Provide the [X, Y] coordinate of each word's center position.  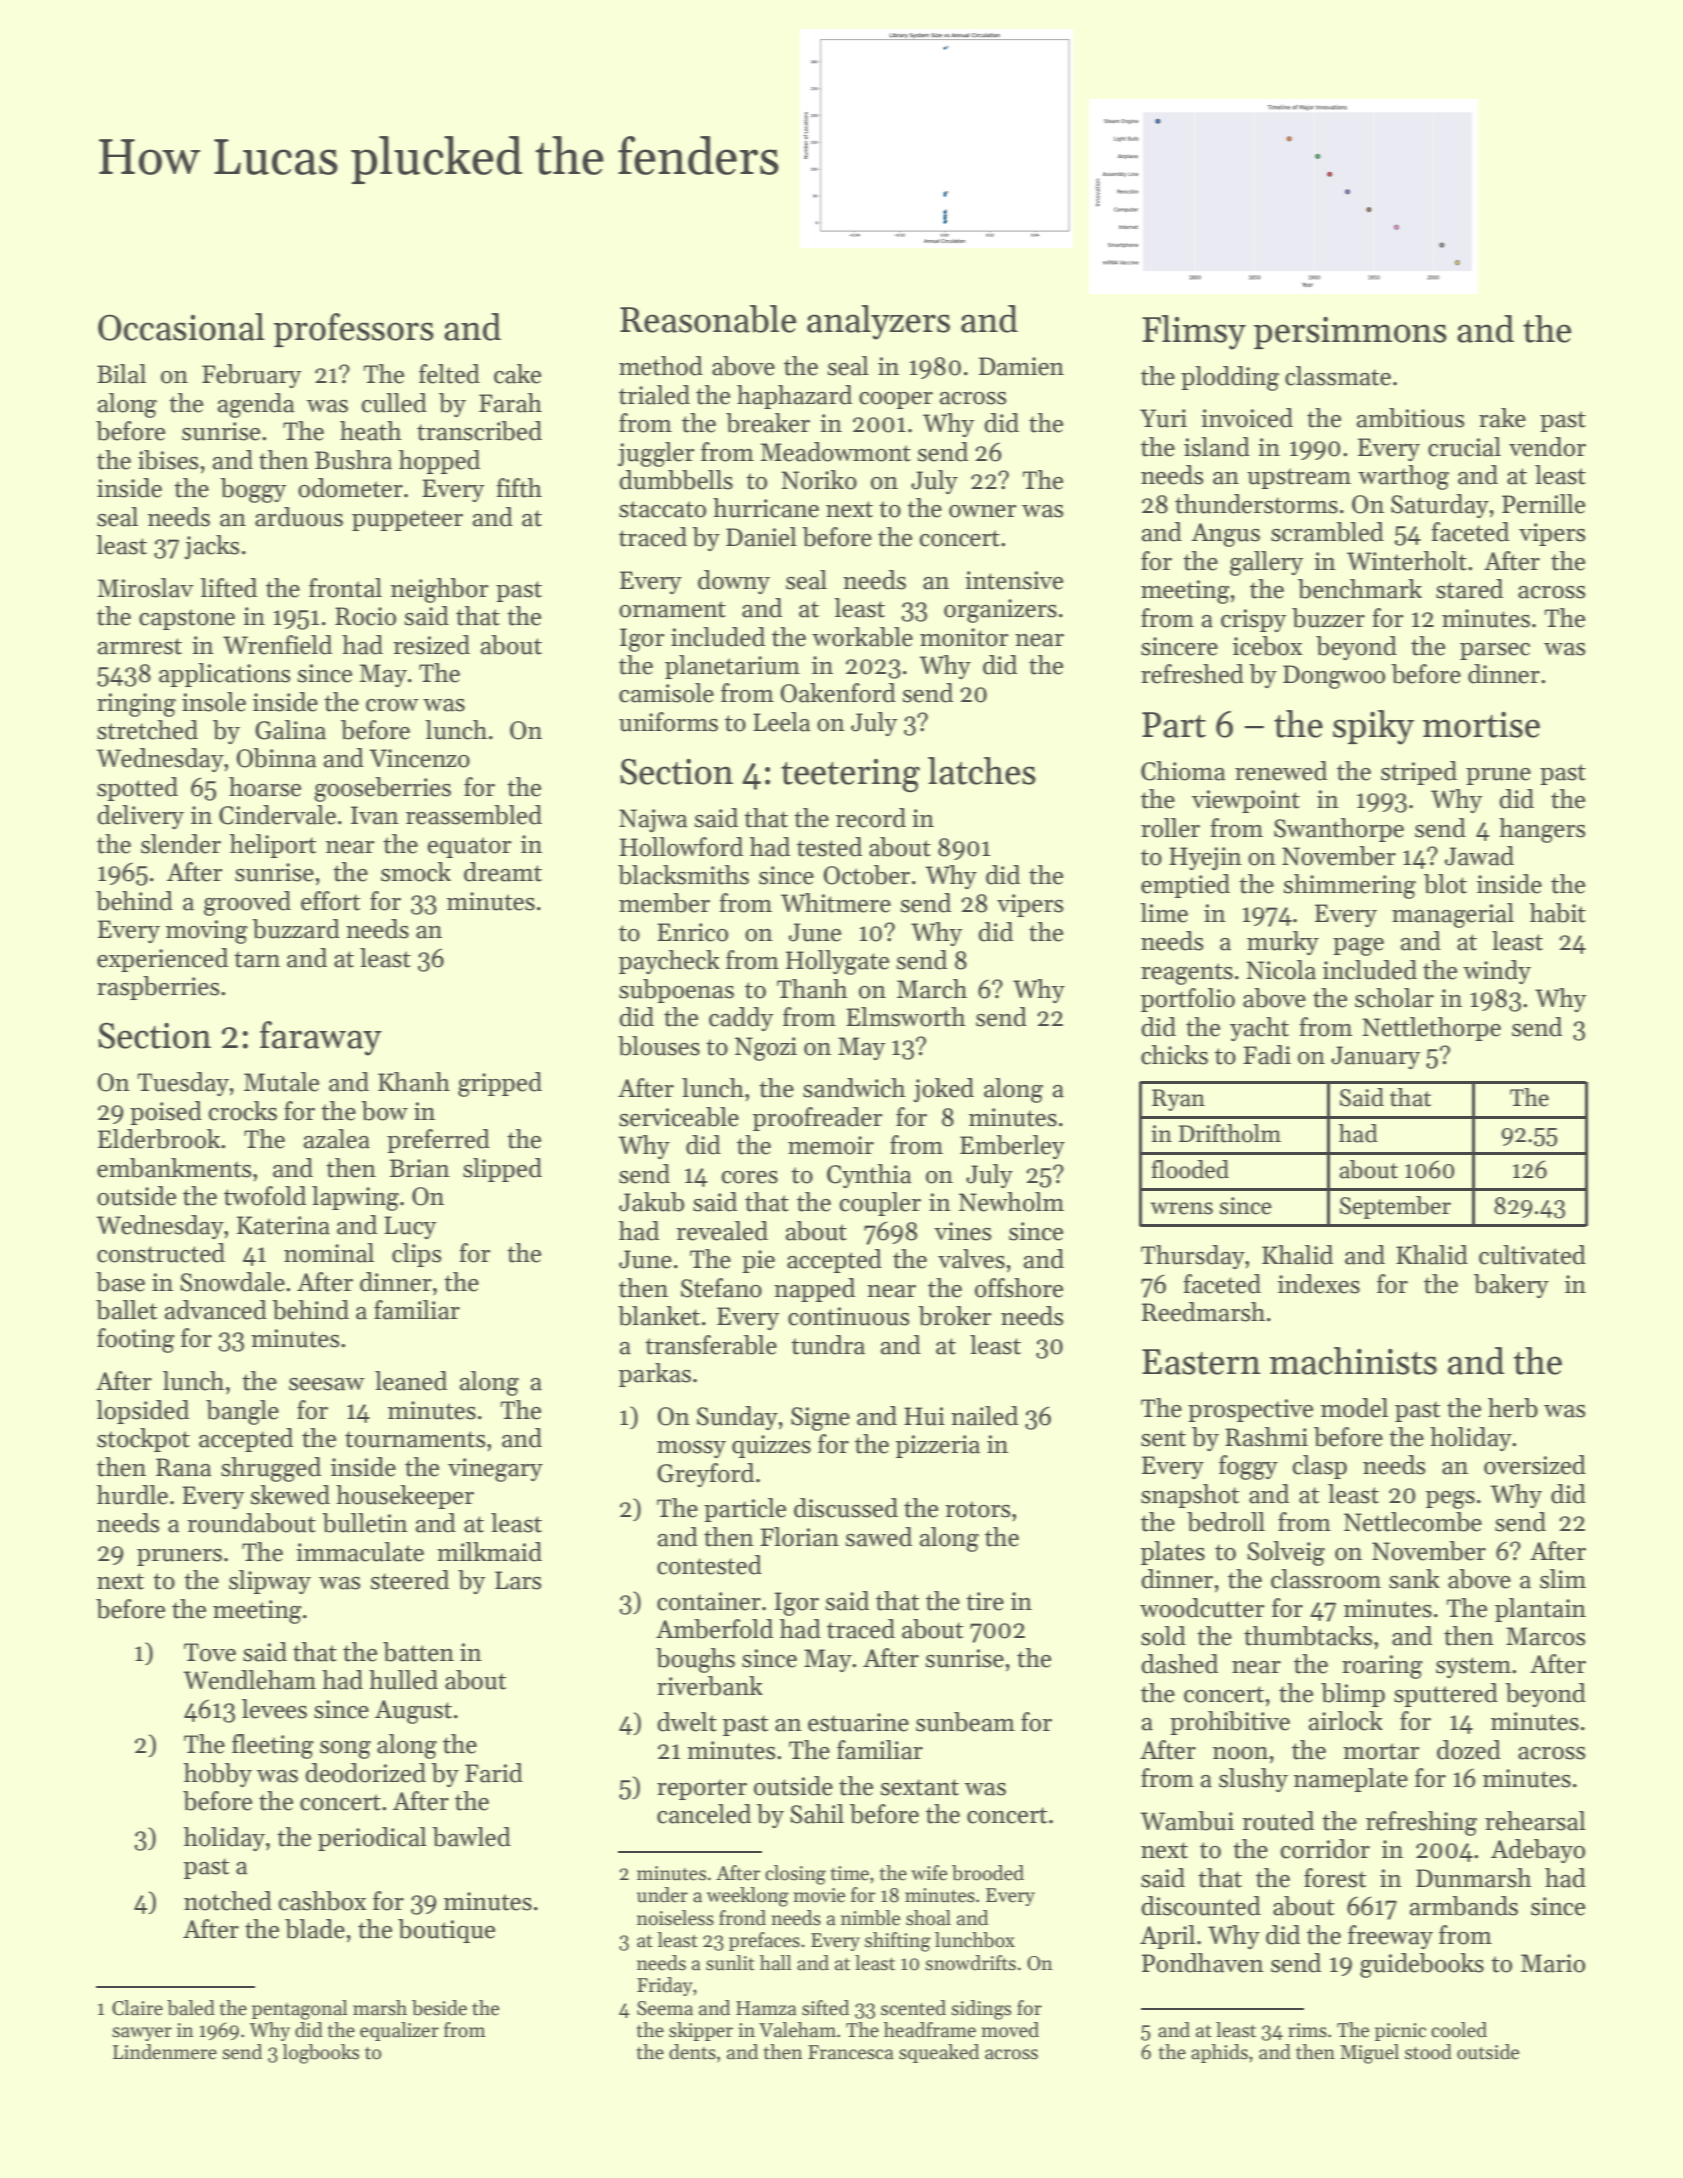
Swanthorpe [1339, 830]
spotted [137, 789]
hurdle [132, 1495]
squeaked [939, 2053]
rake [1502, 418]
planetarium [732, 667]
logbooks [320, 2054]
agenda [256, 405]
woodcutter [1202, 1608]
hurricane [766, 508]
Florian [799, 1537]
